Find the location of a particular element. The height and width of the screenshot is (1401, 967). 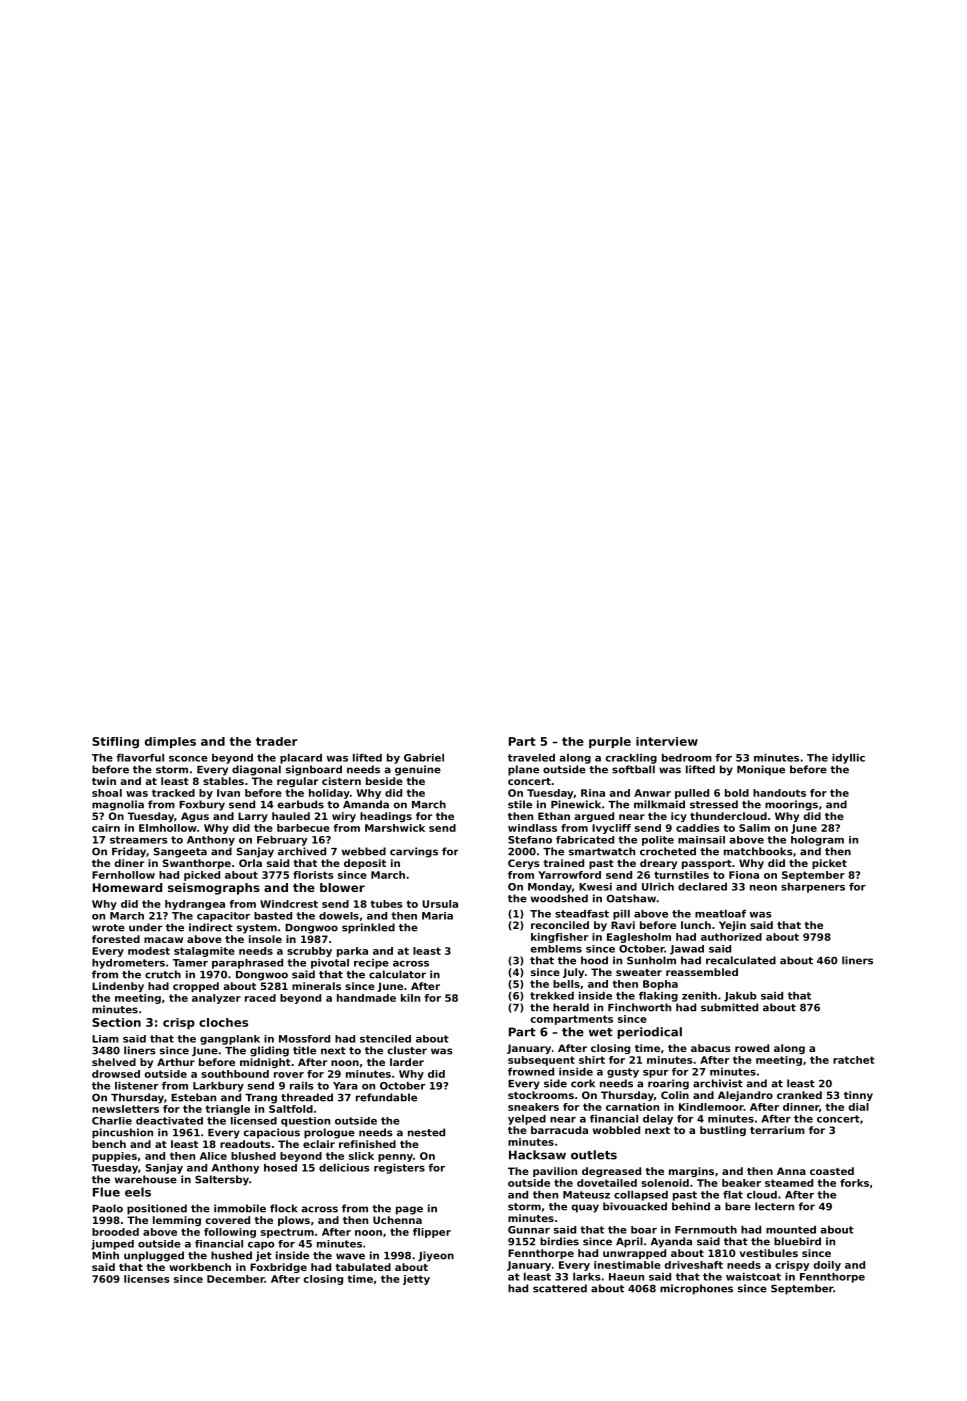

pulled is located at coordinates (692, 794).
